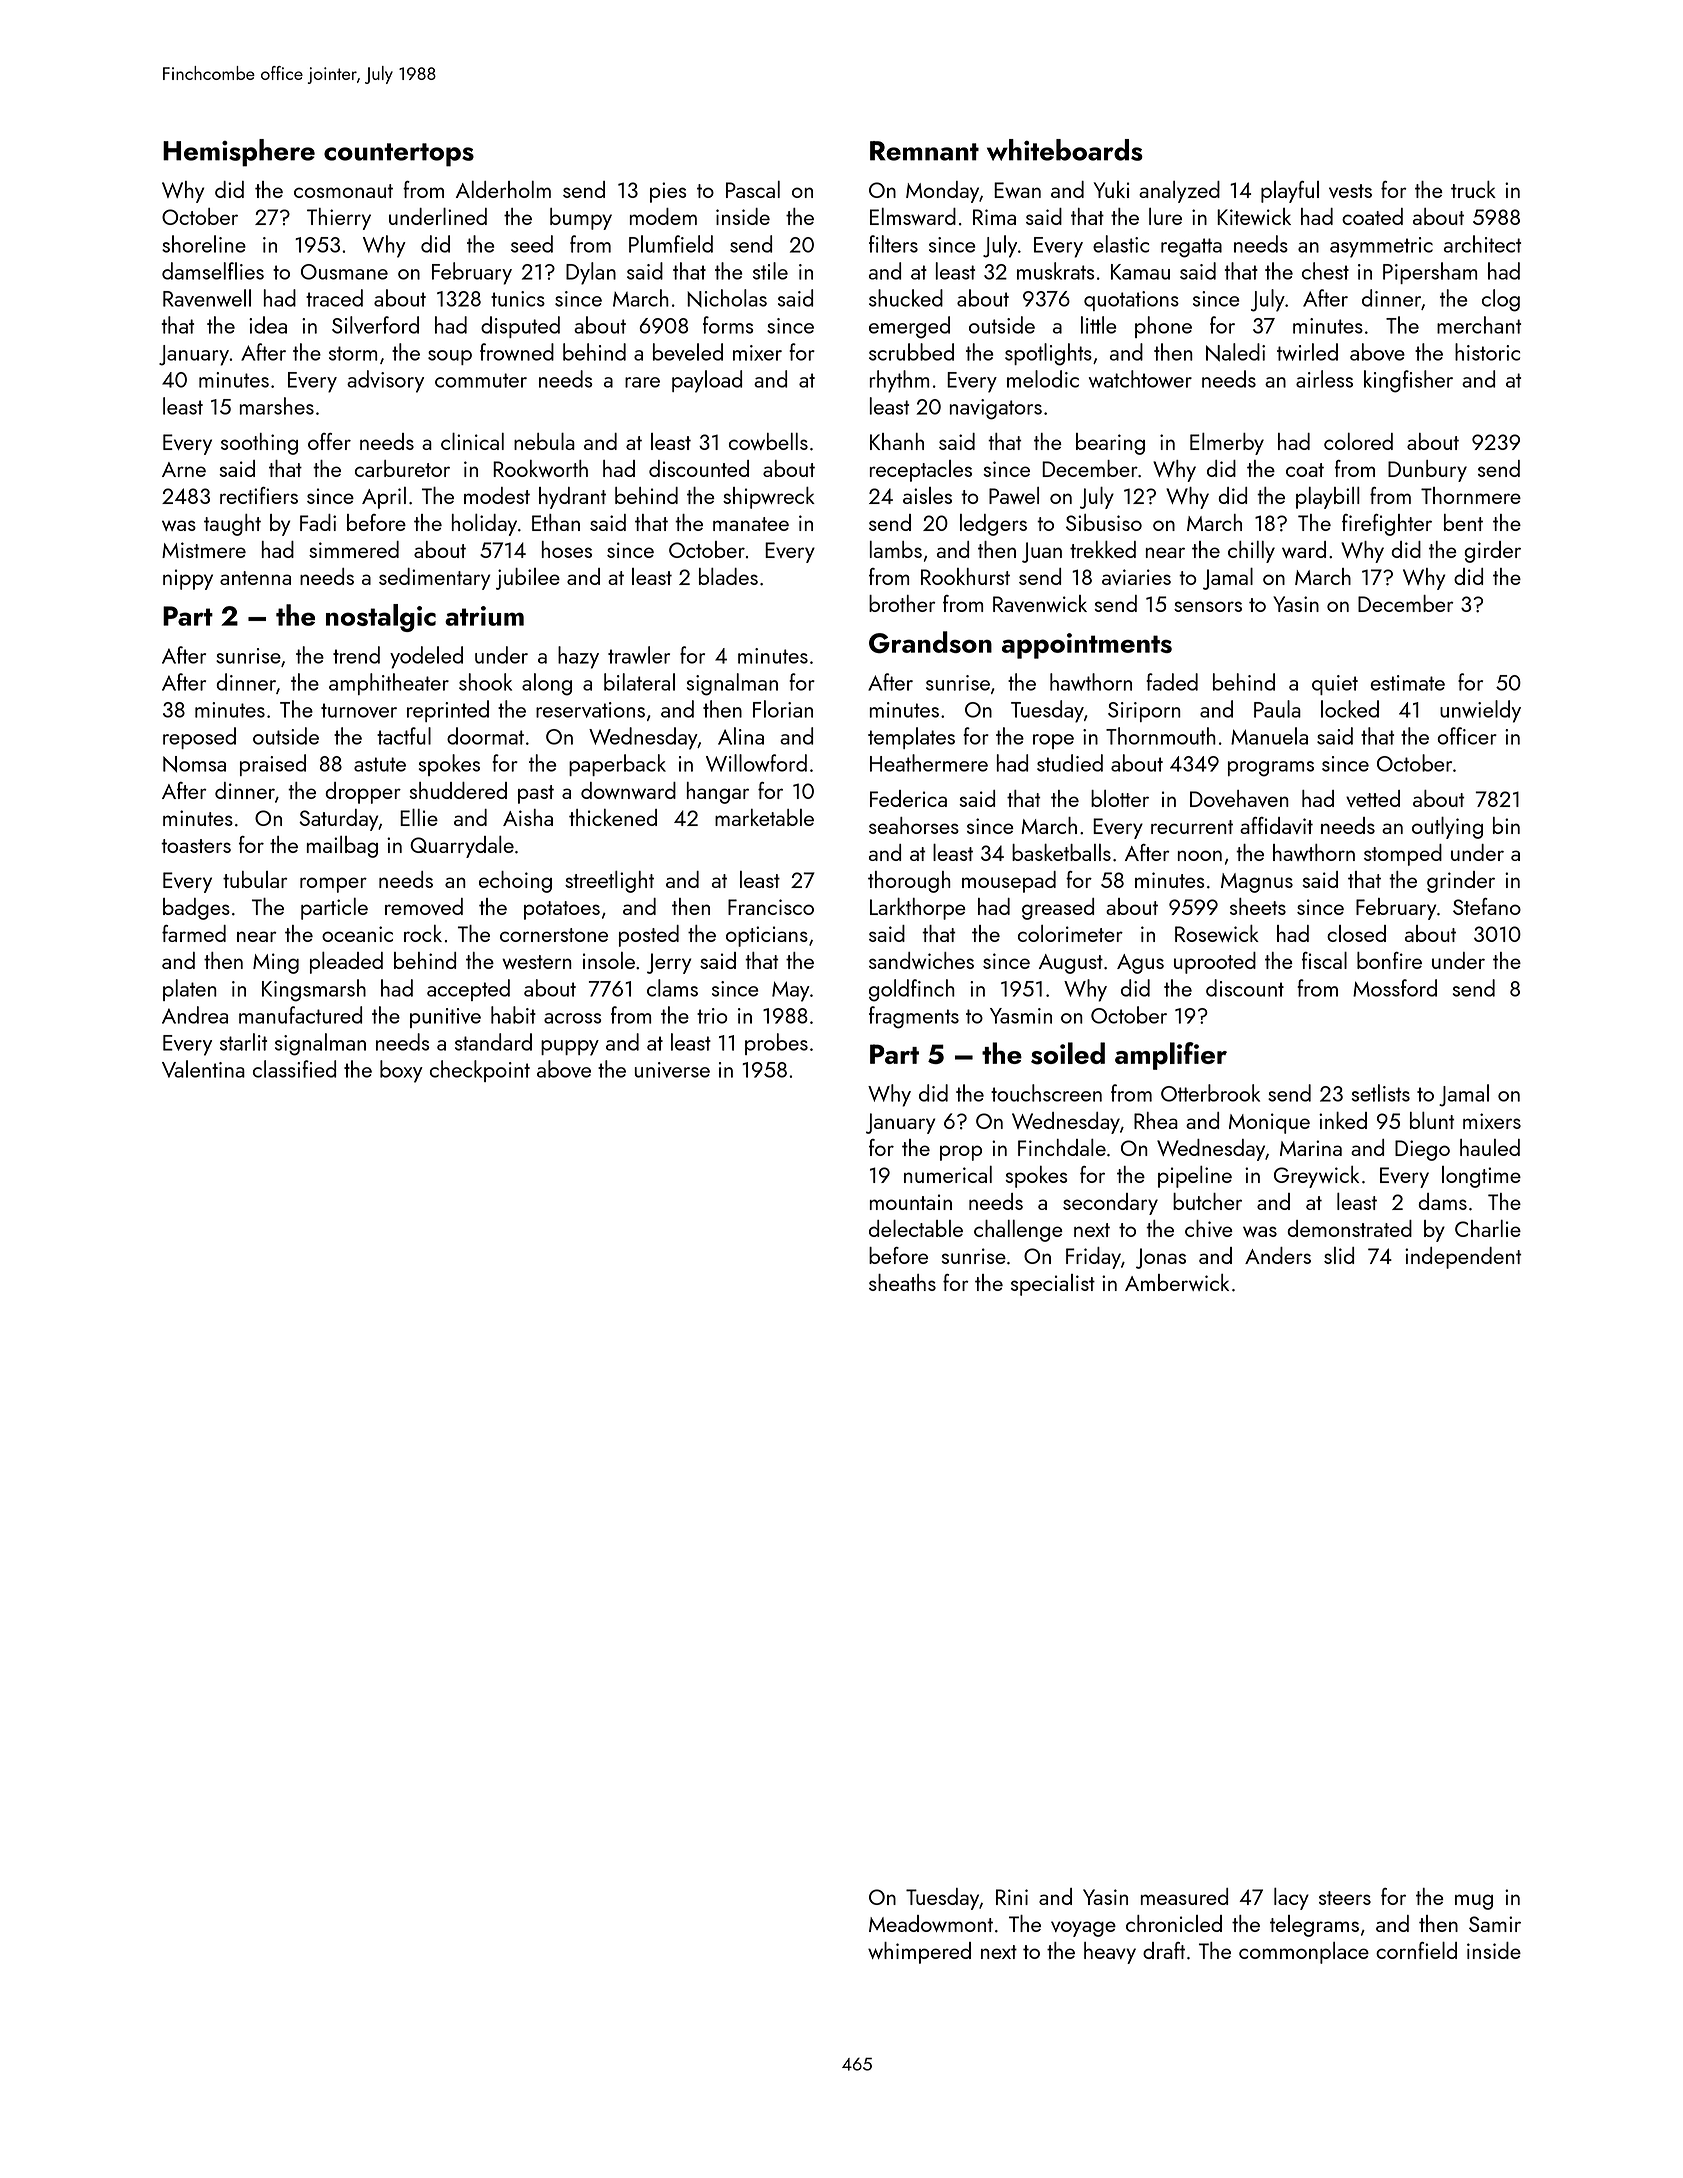  I want to click on Elmerby, so click(1227, 444).
